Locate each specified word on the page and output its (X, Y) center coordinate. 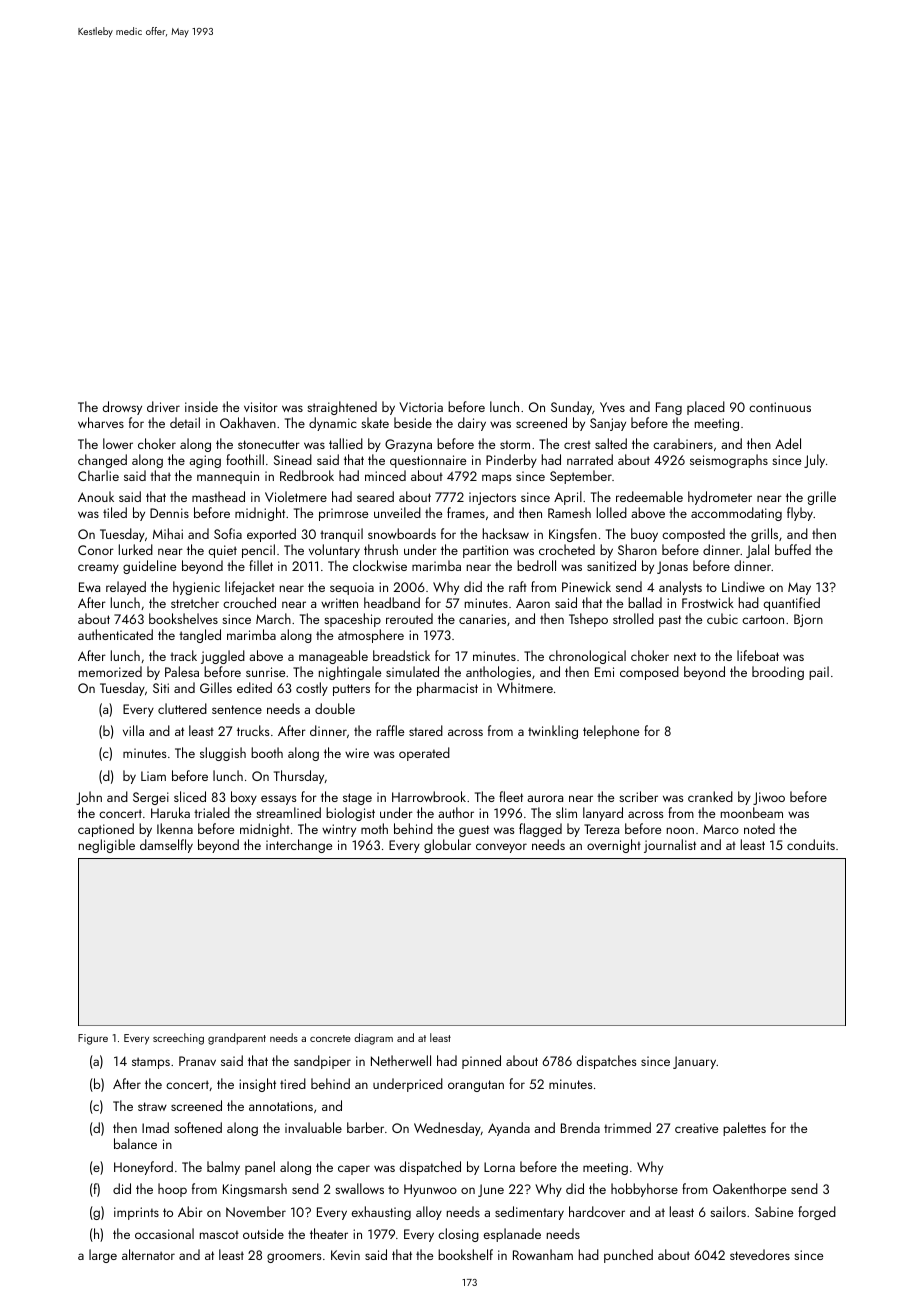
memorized (110, 671)
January (694, 1062)
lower (118, 443)
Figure (93, 1039)
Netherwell (401, 1060)
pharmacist (447, 689)
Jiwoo (769, 798)
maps (497, 479)
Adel (788, 443)
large (103, 1256)
